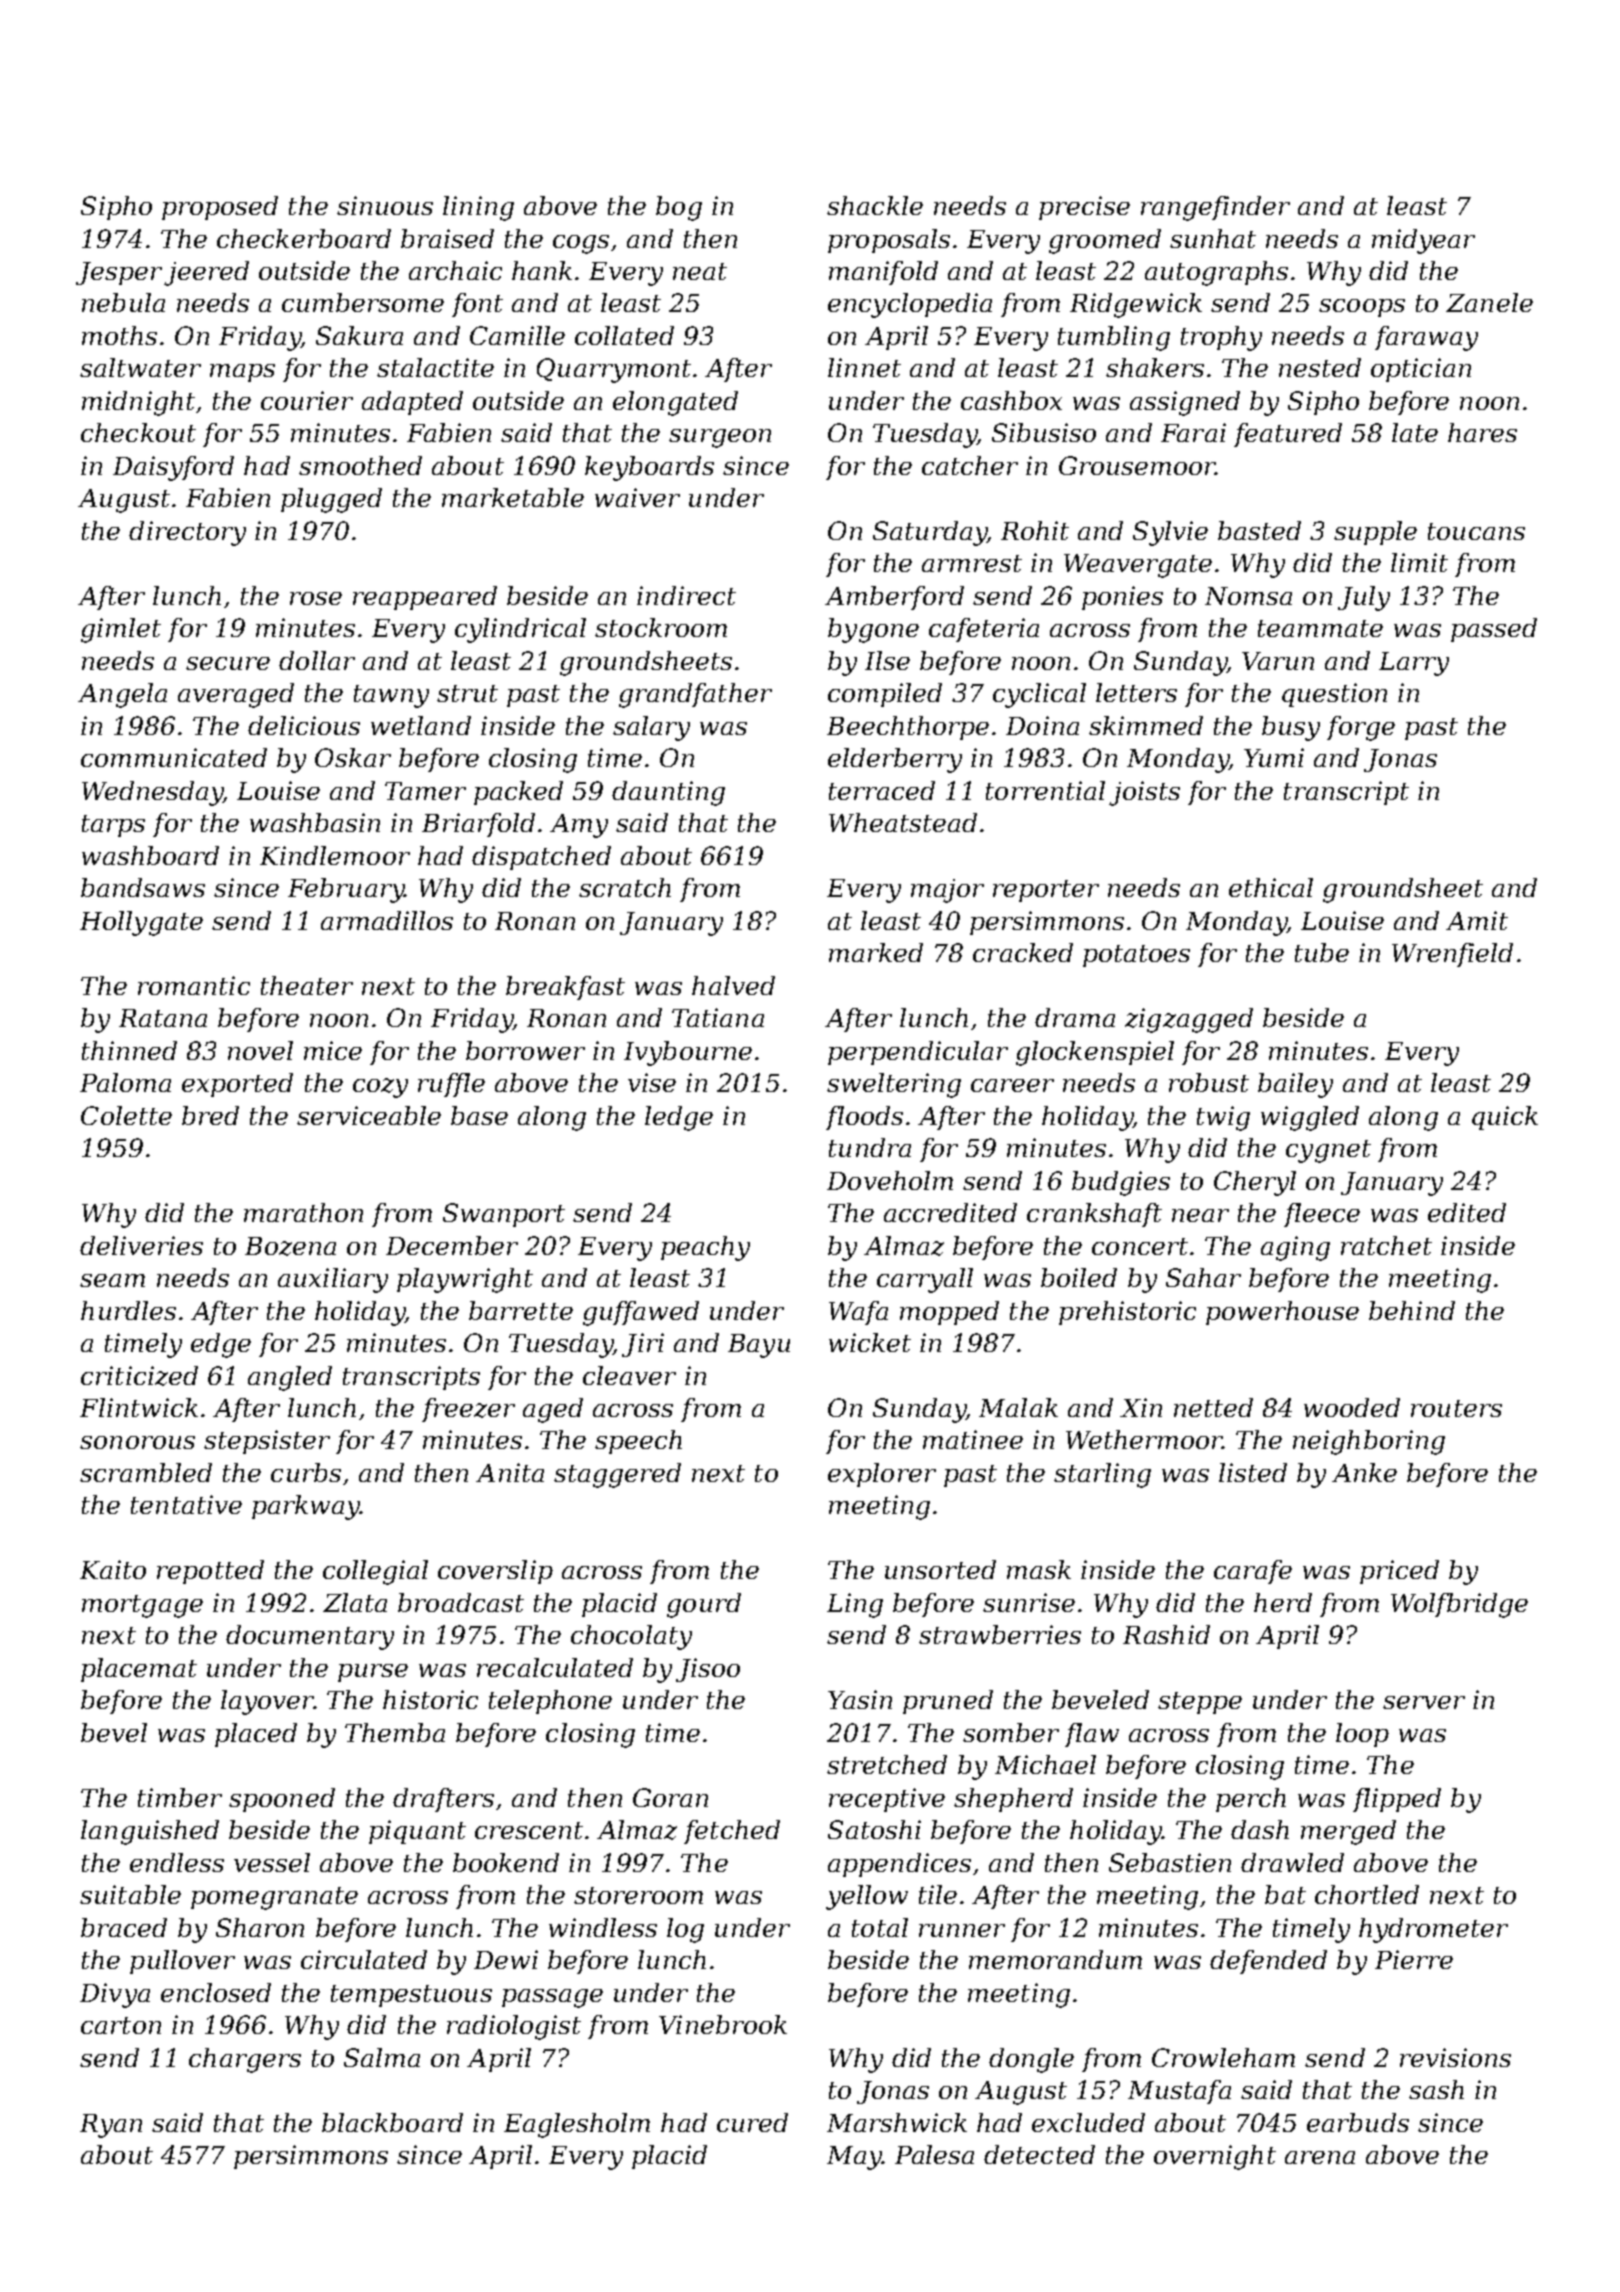 The image size is (1620, 2292). What do you see at coordinates (695, 695) in the document?
I see `grandfather` at bounding box center [695, 695].
